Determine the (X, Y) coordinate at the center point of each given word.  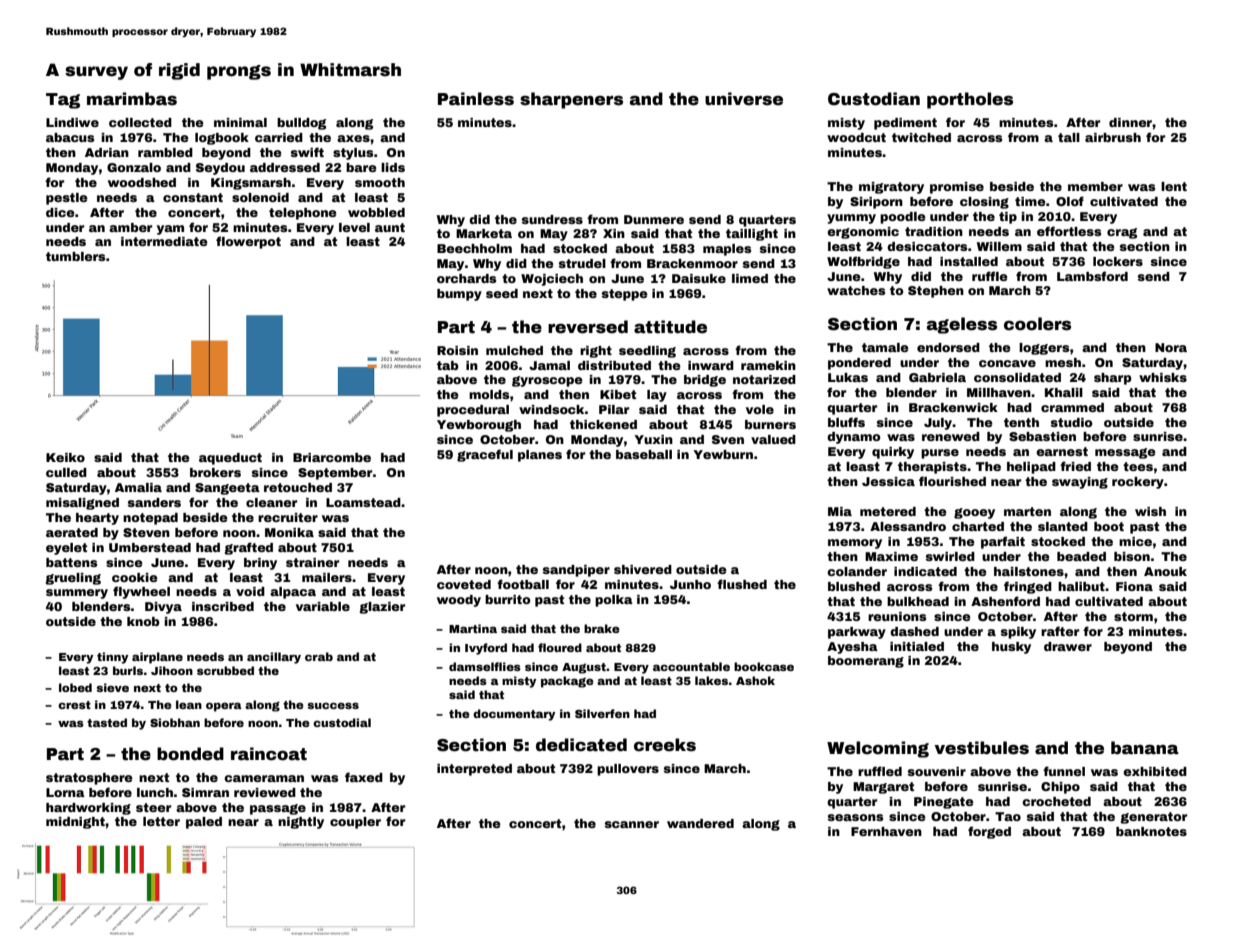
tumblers (75, 256)
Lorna (65, 792)
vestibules (982, 748)
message (1125, 453)
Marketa (484, 233)
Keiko (65, 457)
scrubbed (225, 670)
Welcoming (878, 749)
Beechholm (474, 248)
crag (1122, 233)
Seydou (220, 169)
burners (770, 424)
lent (1174, 186)
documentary (514, 715)
